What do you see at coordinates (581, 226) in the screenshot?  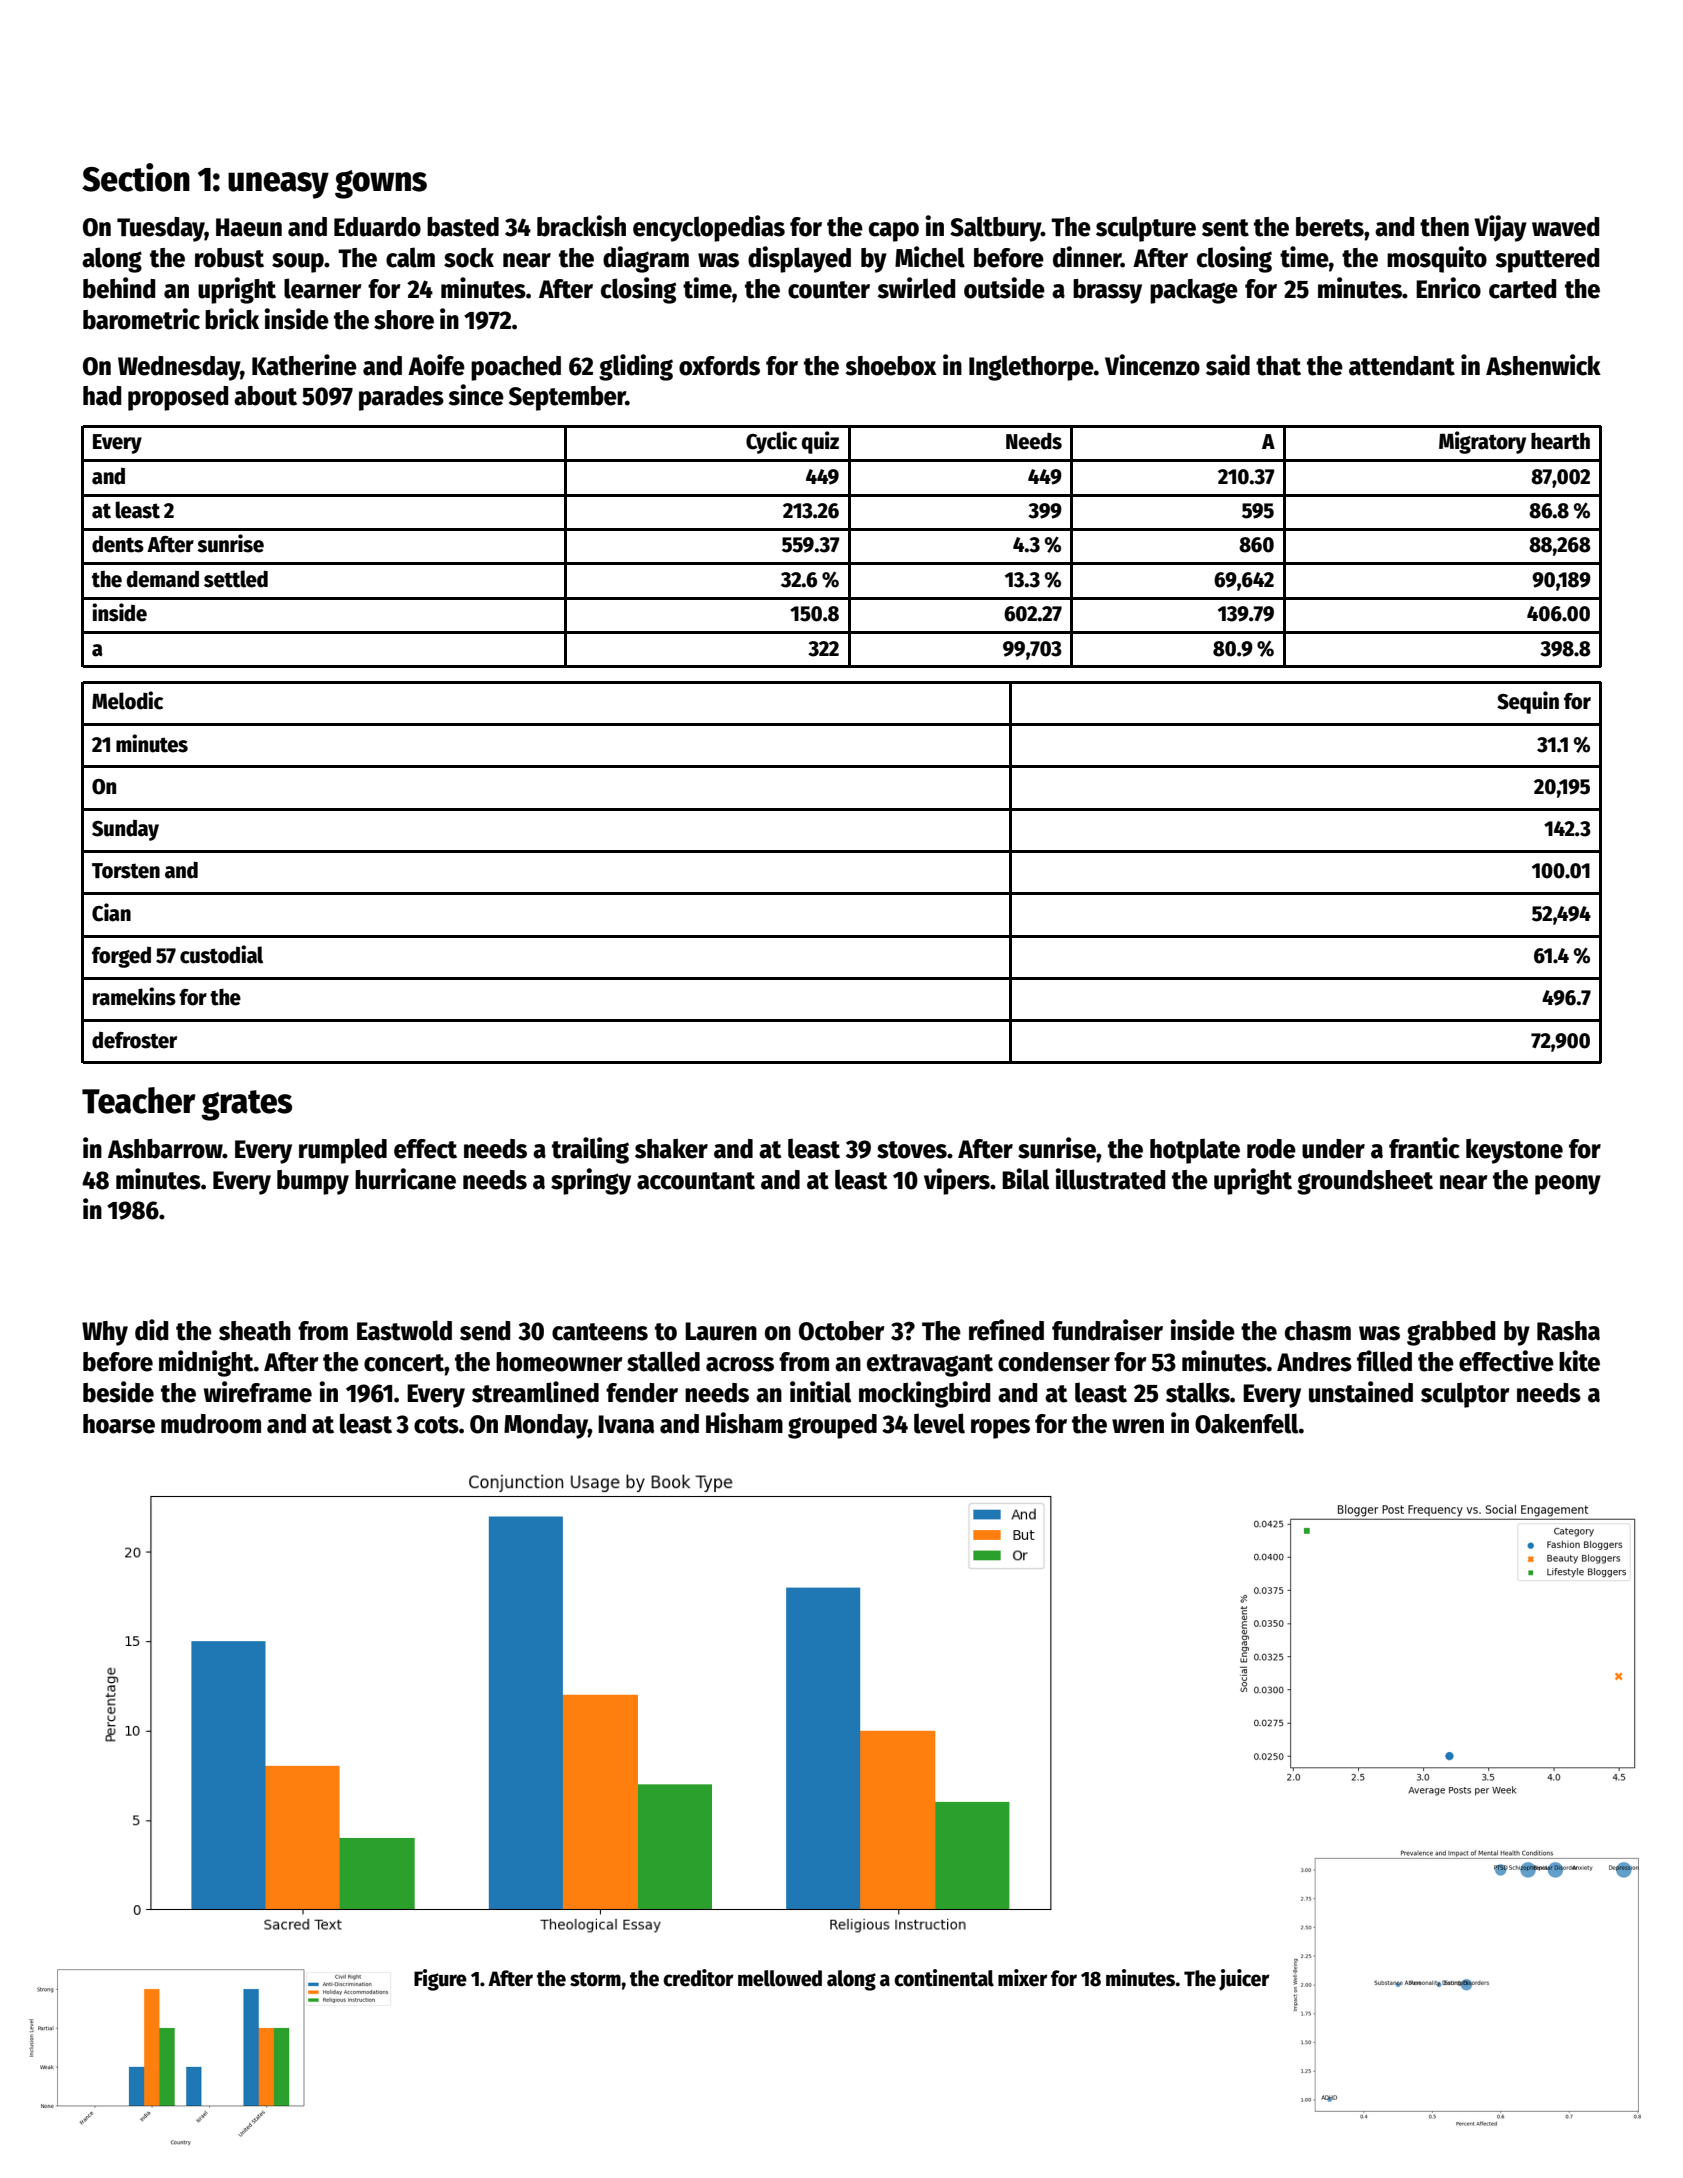 I see `brackish` at bounding box center [581, 226].
